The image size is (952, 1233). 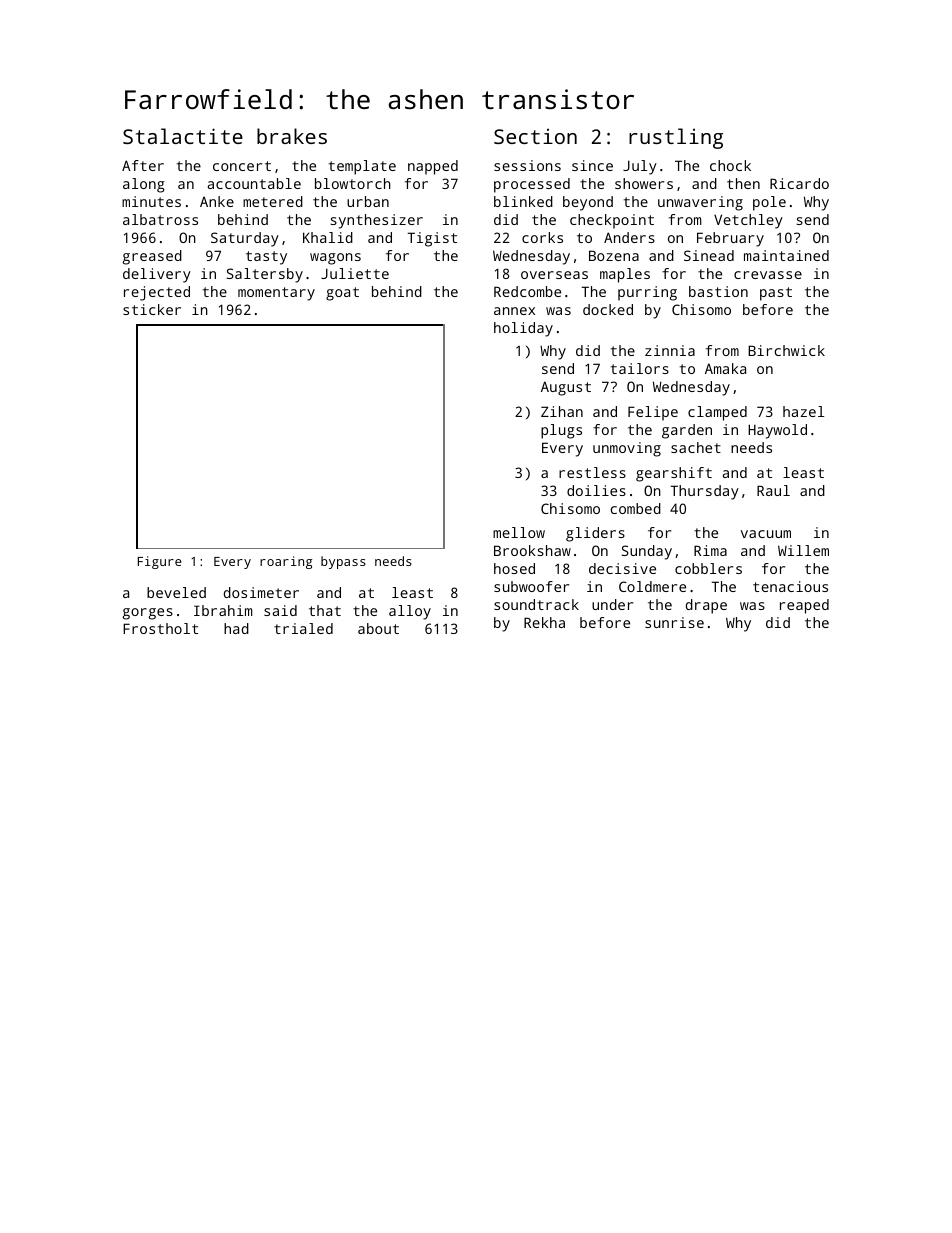 What do you see at coordinates (544, 622) in the page?
I see `Rekha` at bounding box center [544, 622].
